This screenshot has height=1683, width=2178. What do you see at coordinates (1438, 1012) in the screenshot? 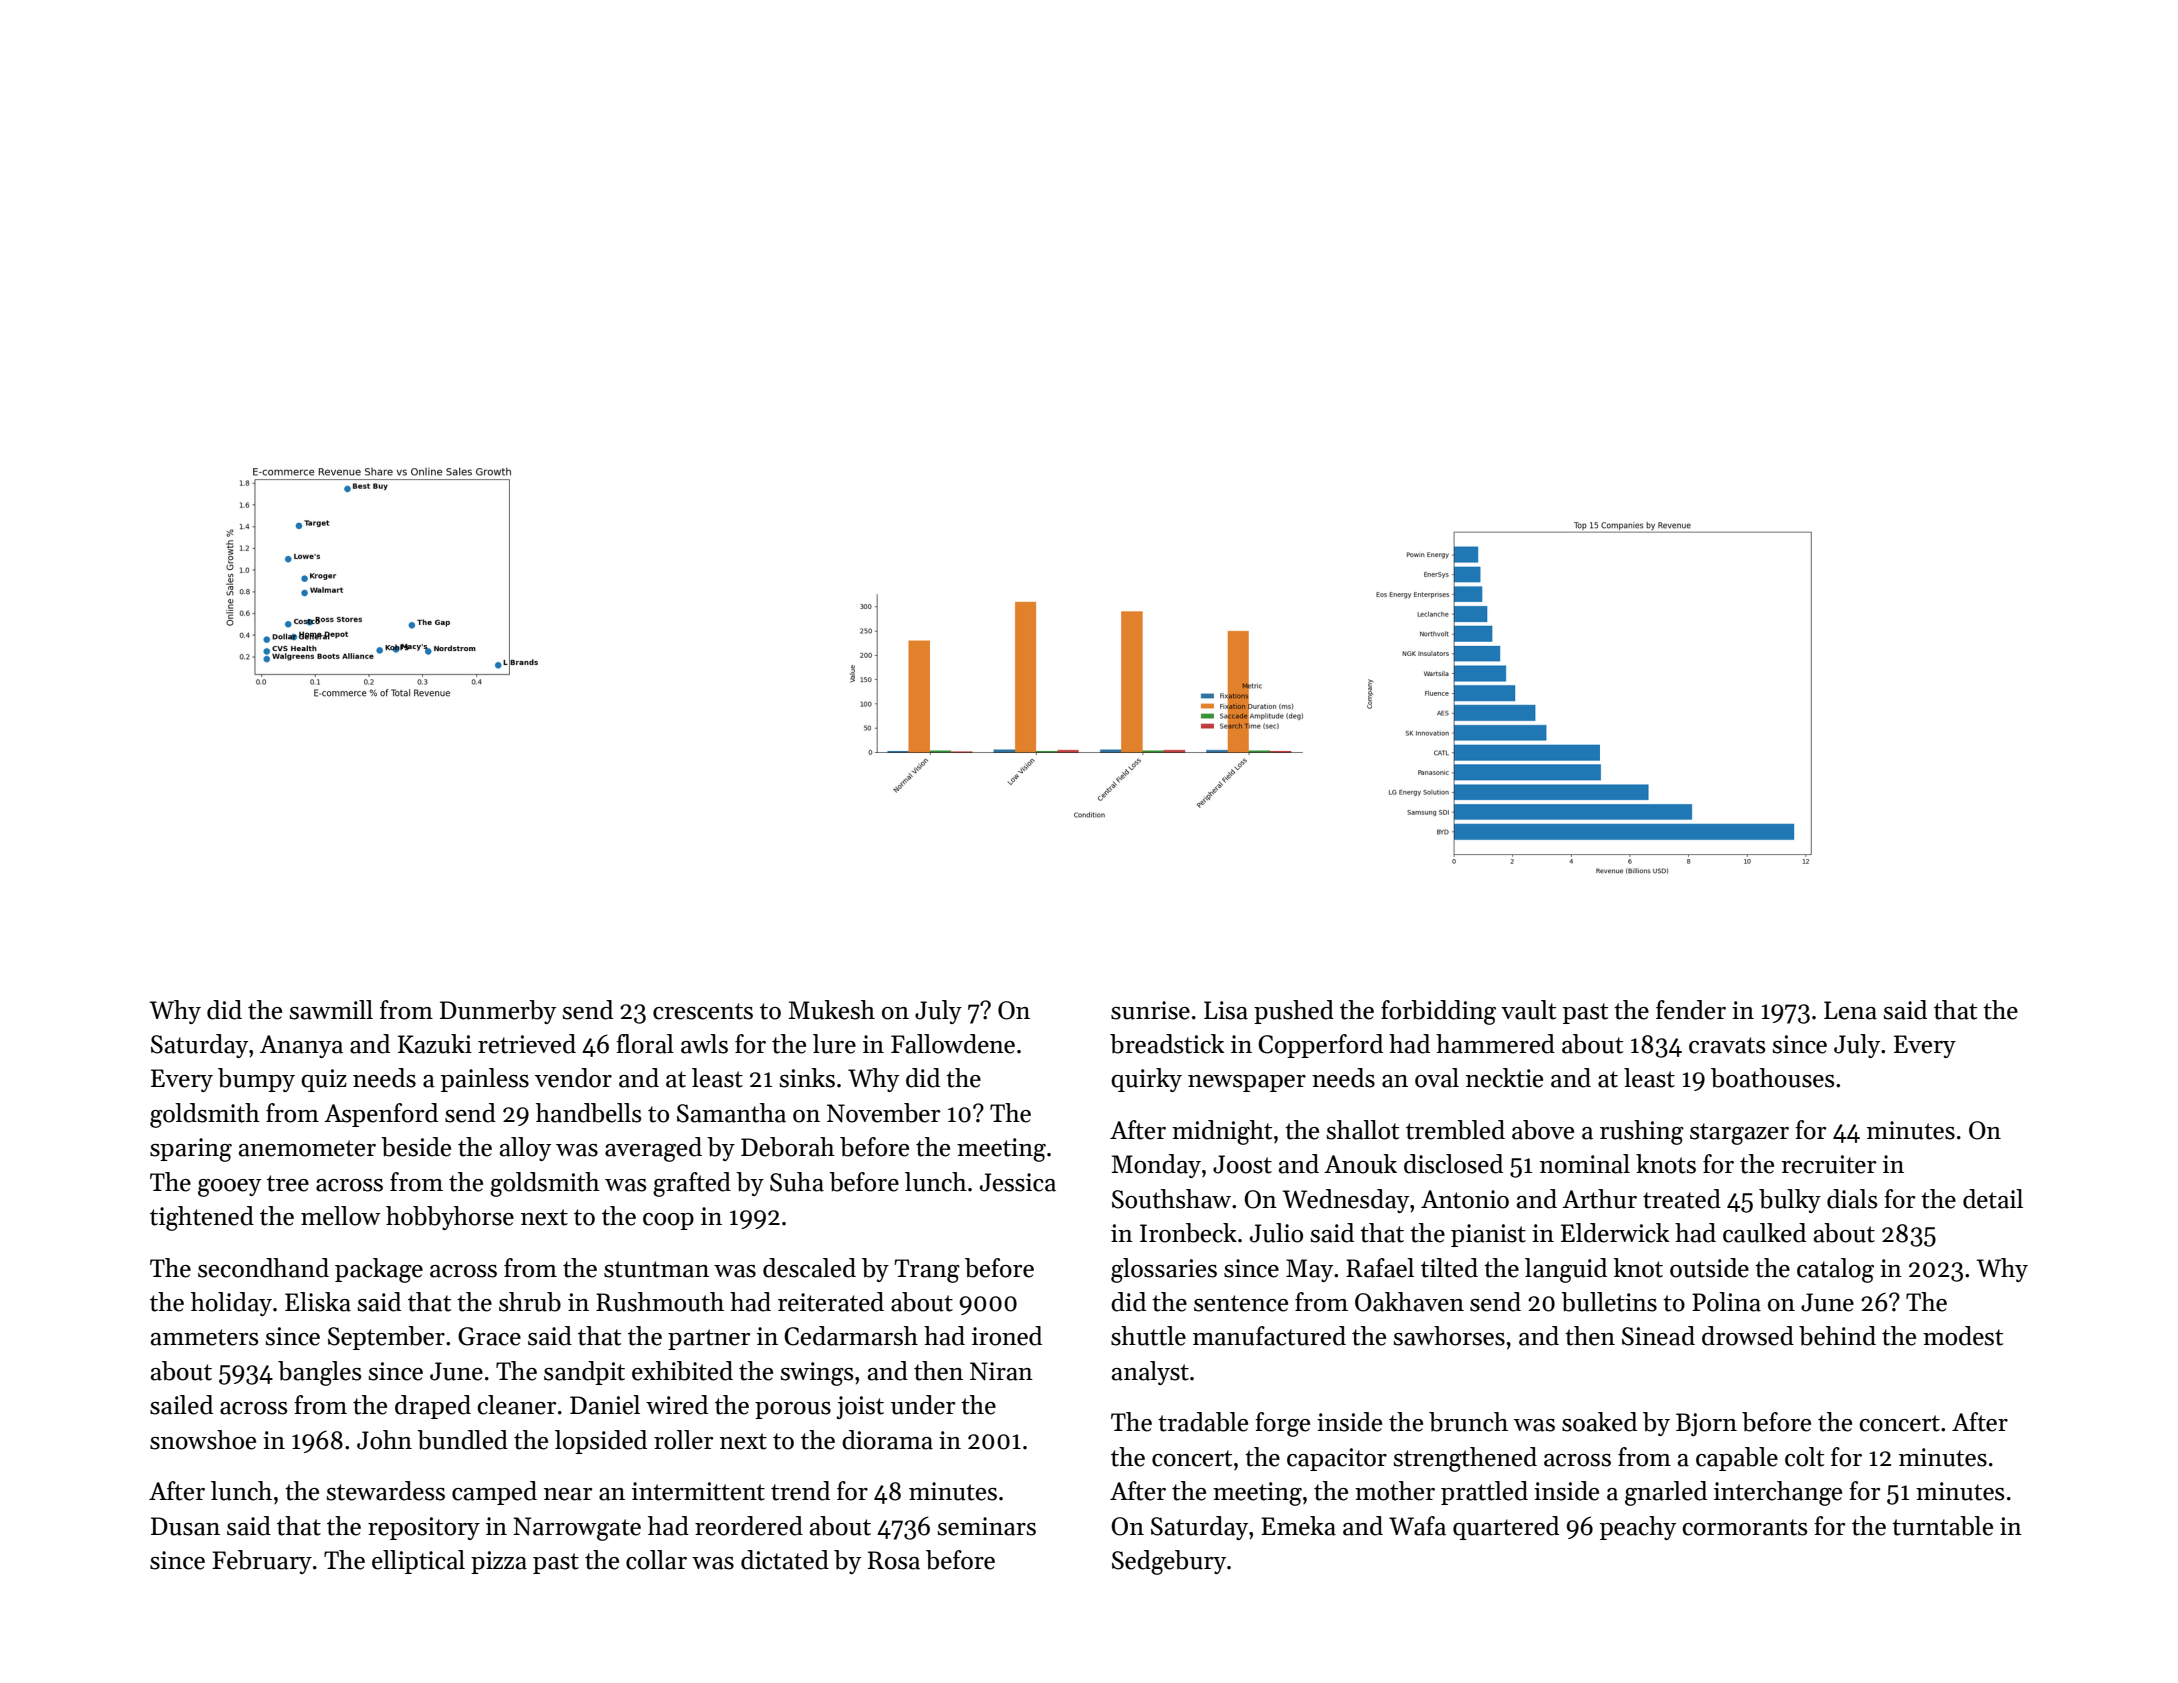
I see `forbidding` at bounding box center [1438, 1012].
